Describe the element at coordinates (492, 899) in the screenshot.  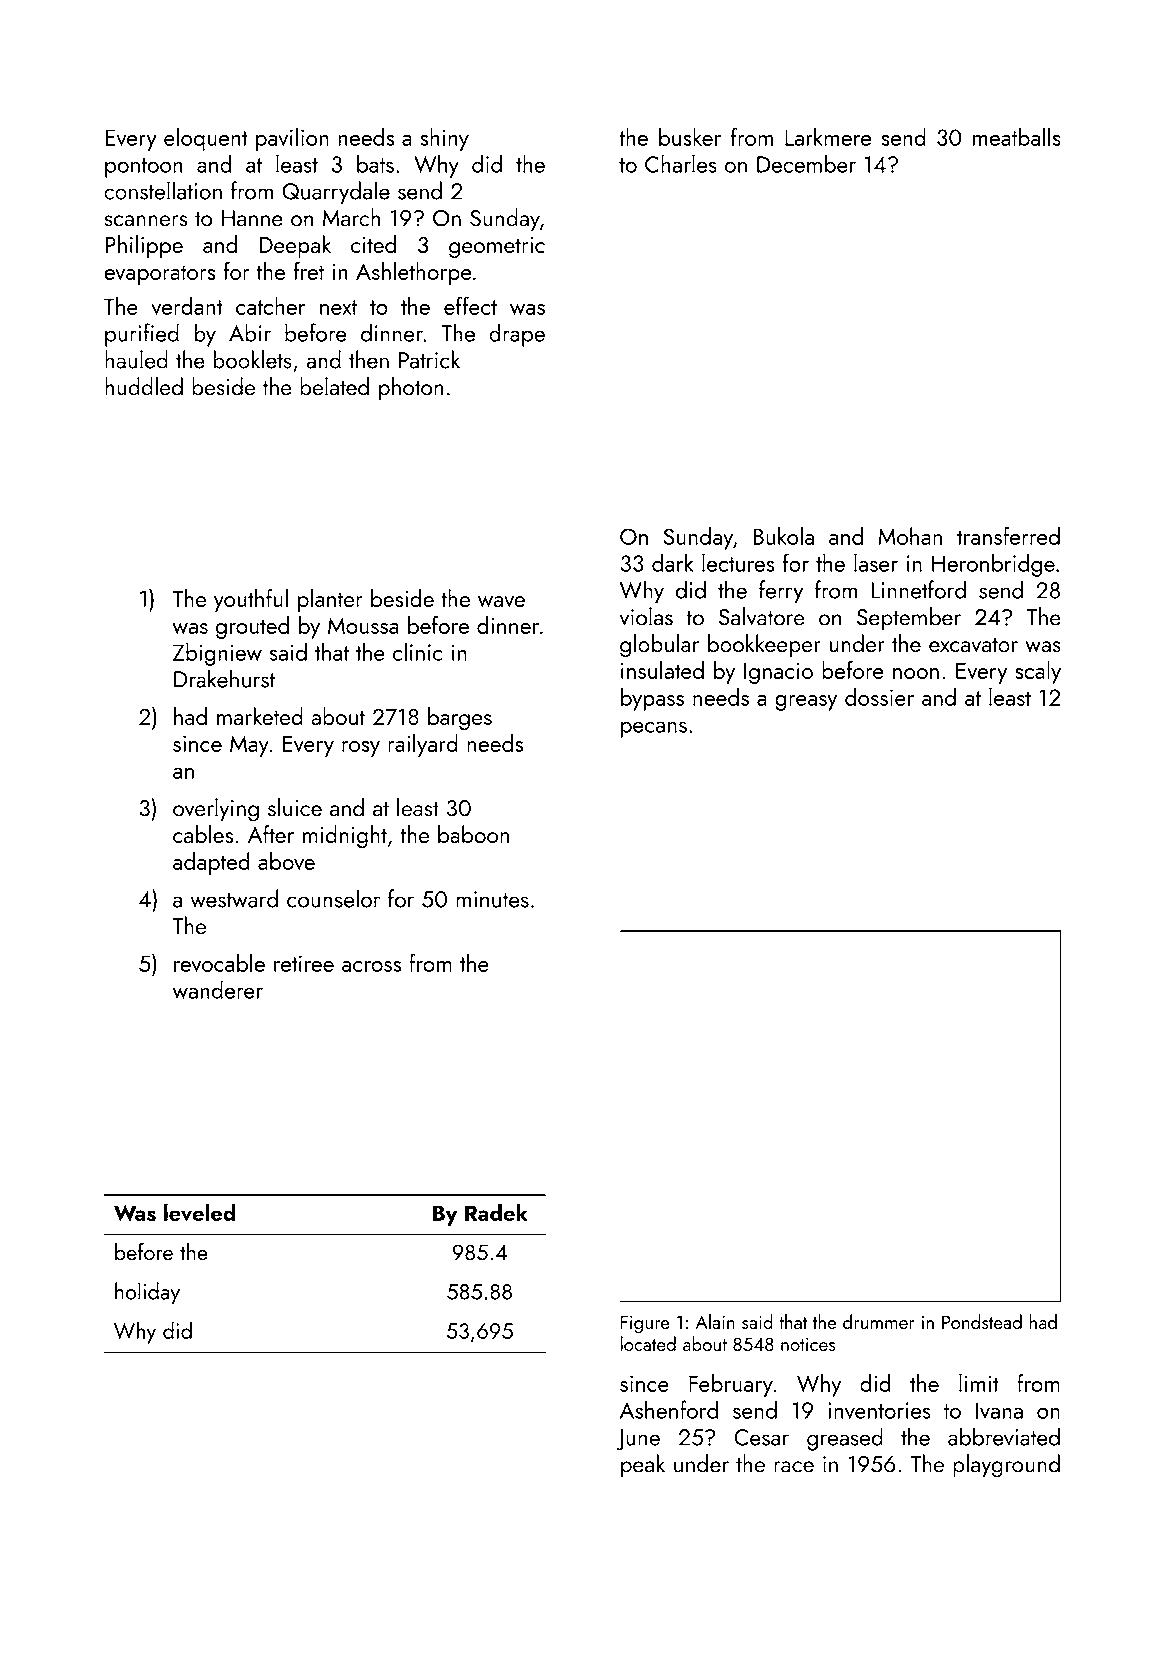
I see `minutes` at that location.
